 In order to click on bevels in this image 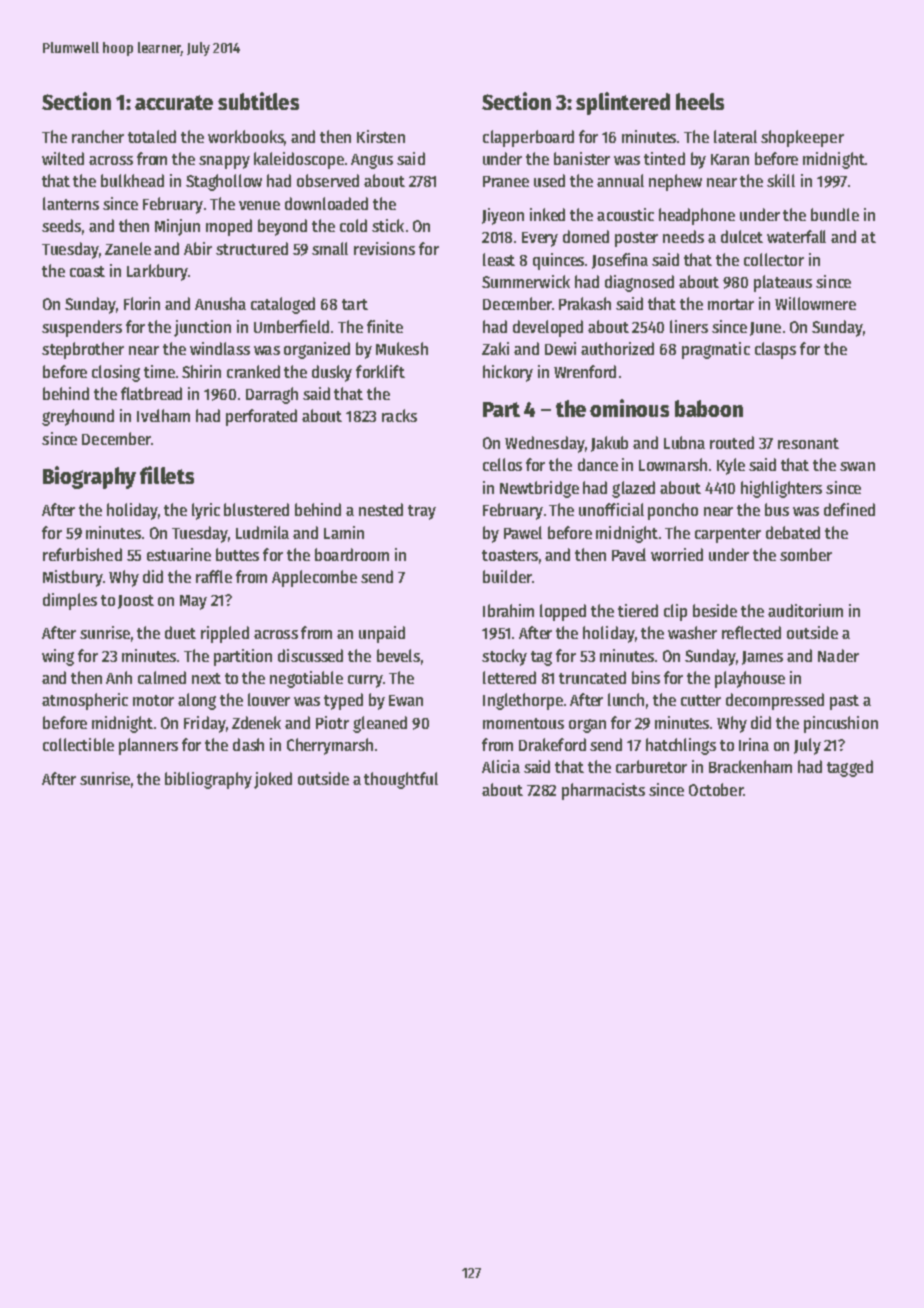, I will do `click(398, 655)`.
